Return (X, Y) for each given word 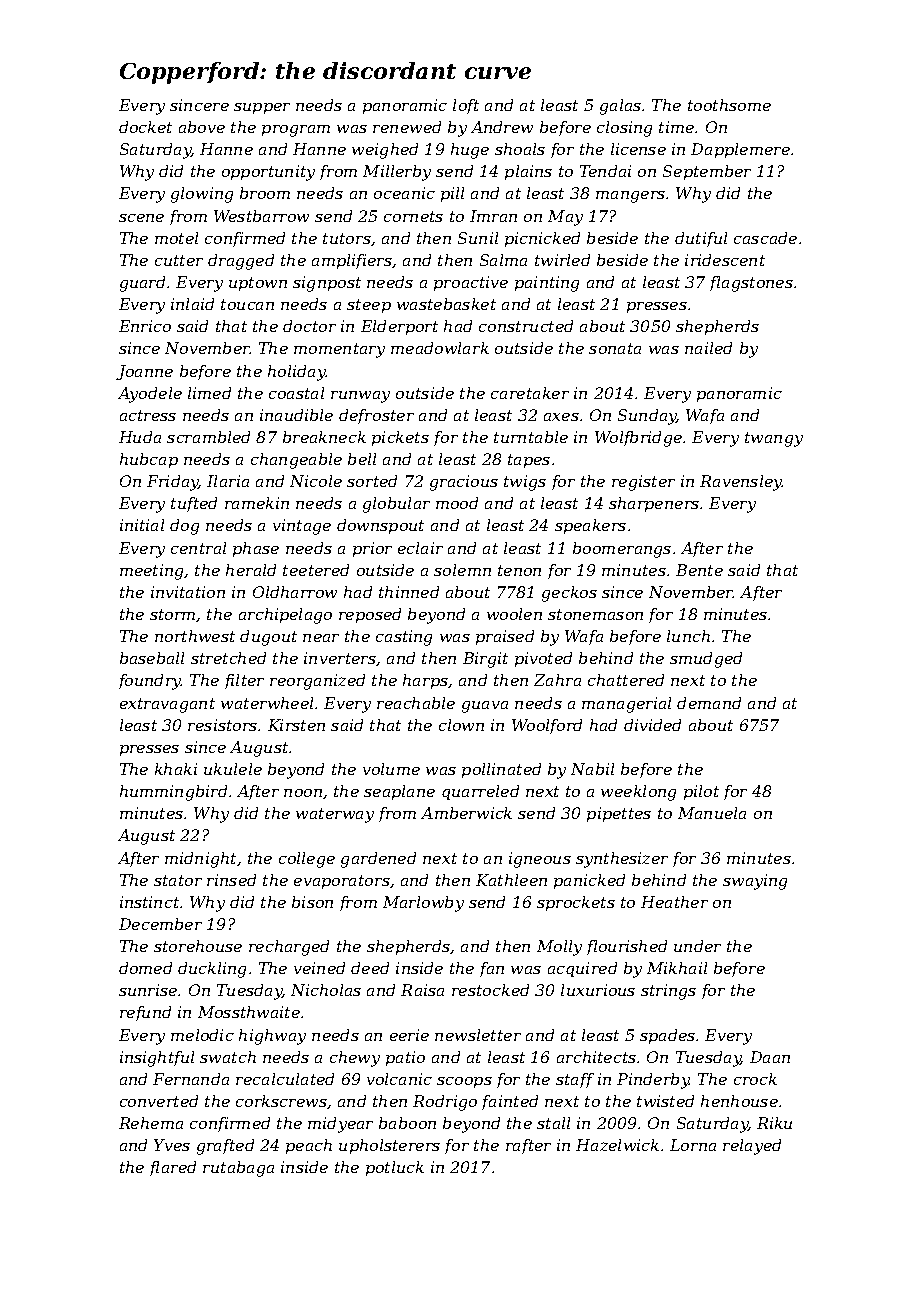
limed (209, 393)
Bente (699, 570)
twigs (525, 483)
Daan (770, 1057)
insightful (157, 1059)
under (697, 946)
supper (262, 108)
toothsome (729, 105)
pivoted (543, 659)
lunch (688, 636)
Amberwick (466, 813)
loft (466, 106)
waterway (335, 815)
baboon (407, 1123)
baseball (152, 658)
